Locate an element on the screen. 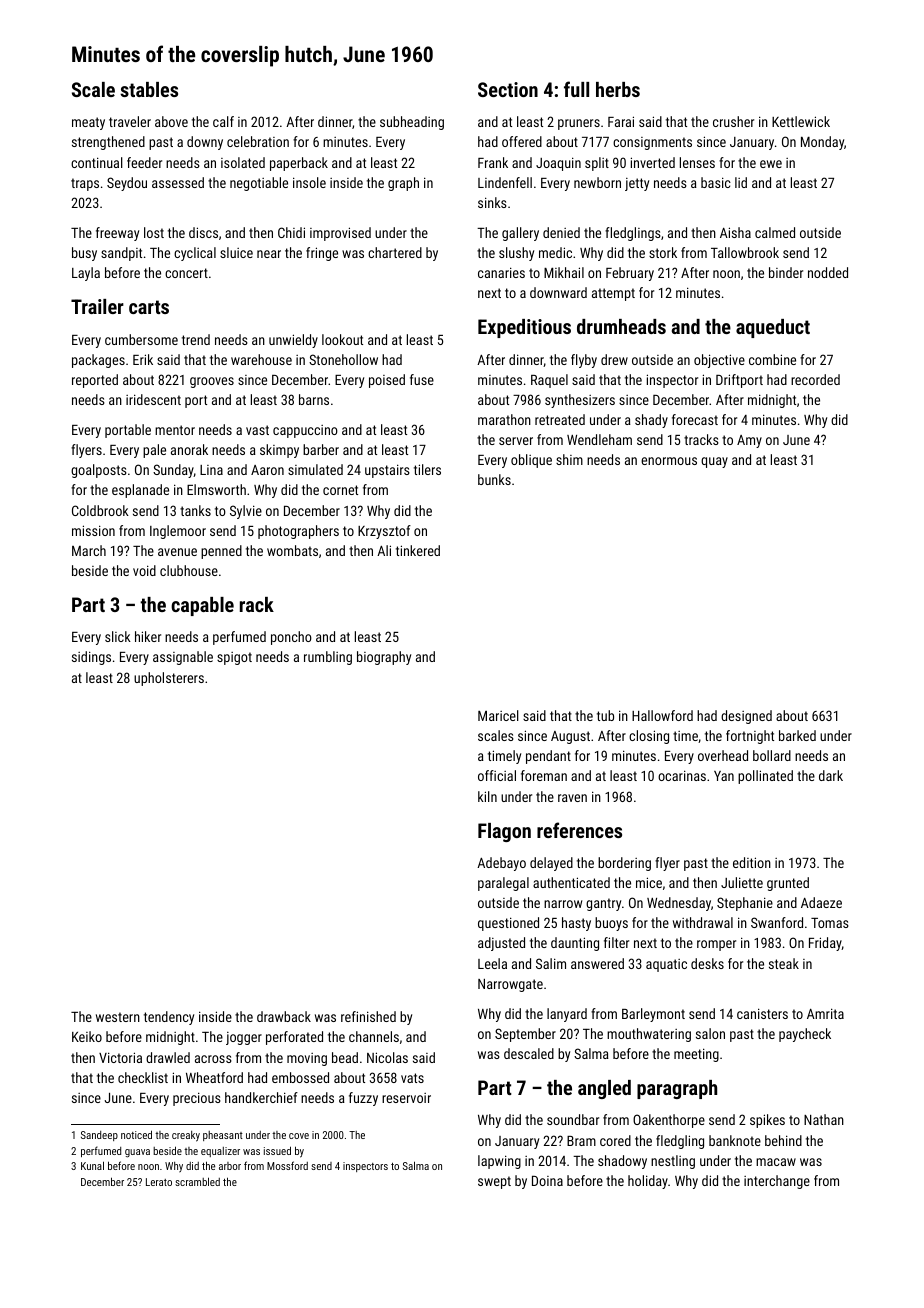 The height and width of the screenshot is (1308, 924). capable is located at coordinates (202, 606).
